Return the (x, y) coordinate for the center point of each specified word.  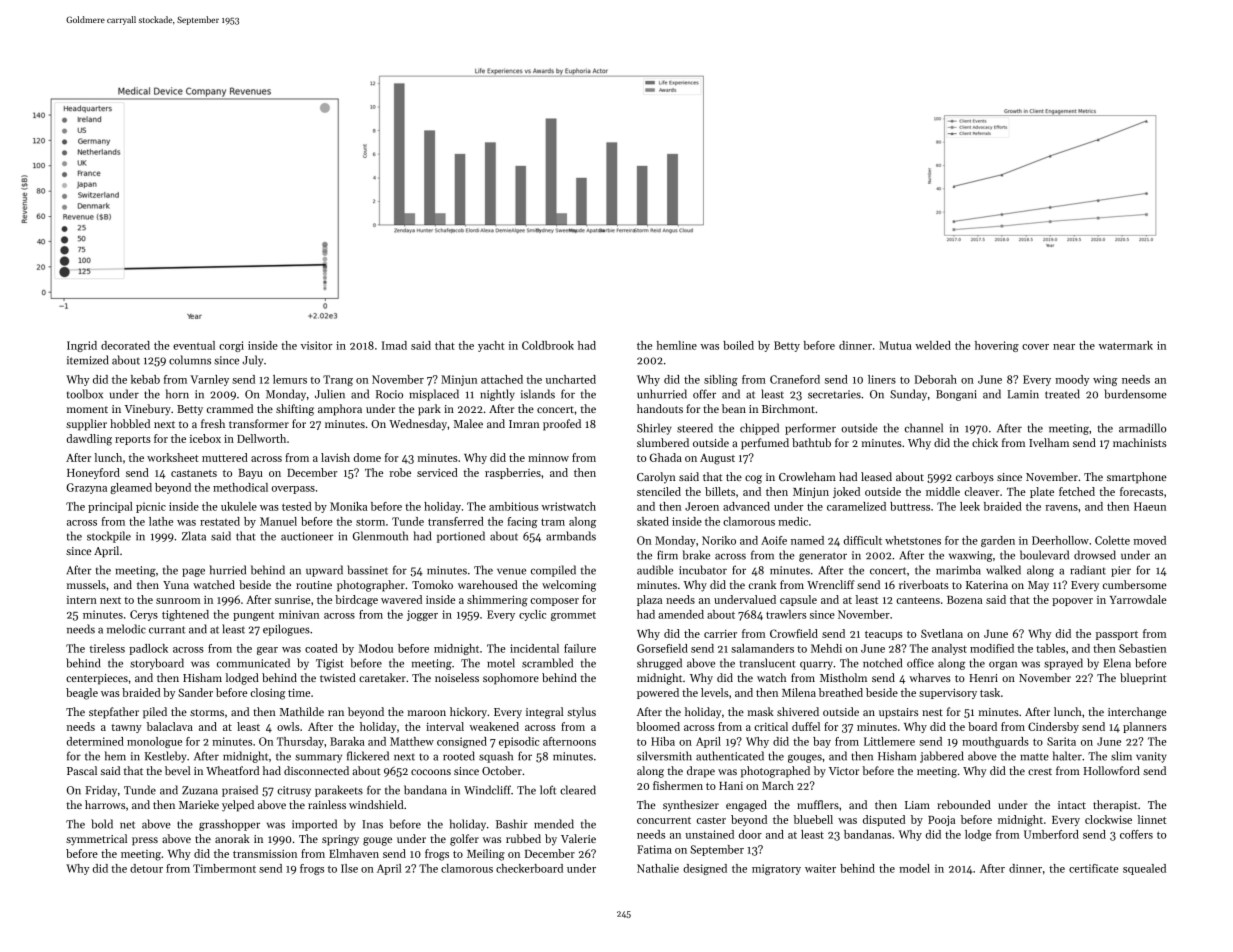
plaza (649, 600)
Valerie (578, 838)
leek (970, 506)
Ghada (666, 457)
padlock (148, 649)
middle (943, 491)
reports (133, 440)
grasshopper (229, 825)
